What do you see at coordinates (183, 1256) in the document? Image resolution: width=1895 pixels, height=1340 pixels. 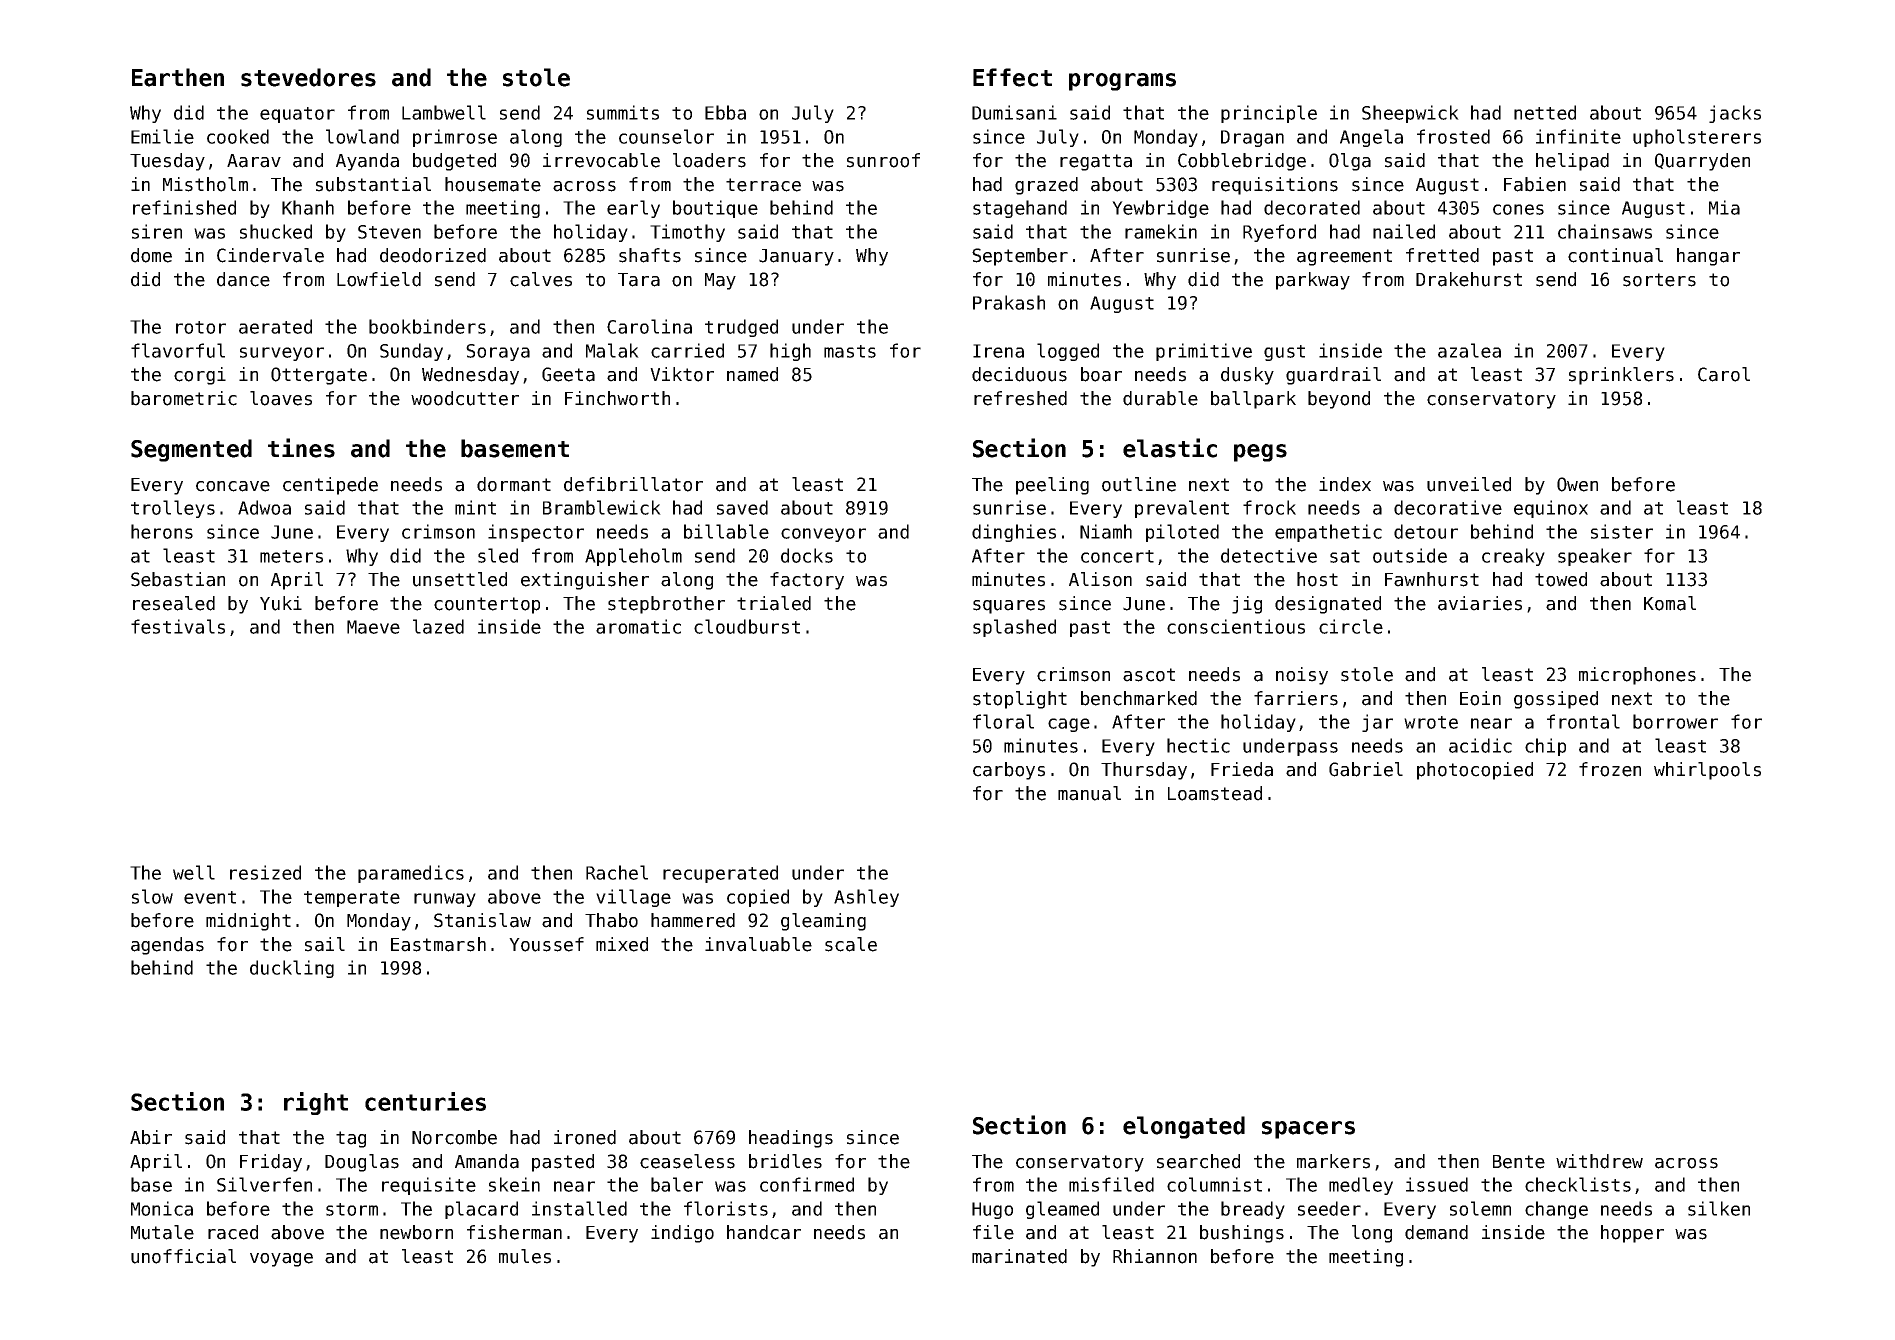 I see `unofficial` at bounding box center [183, 1256].
